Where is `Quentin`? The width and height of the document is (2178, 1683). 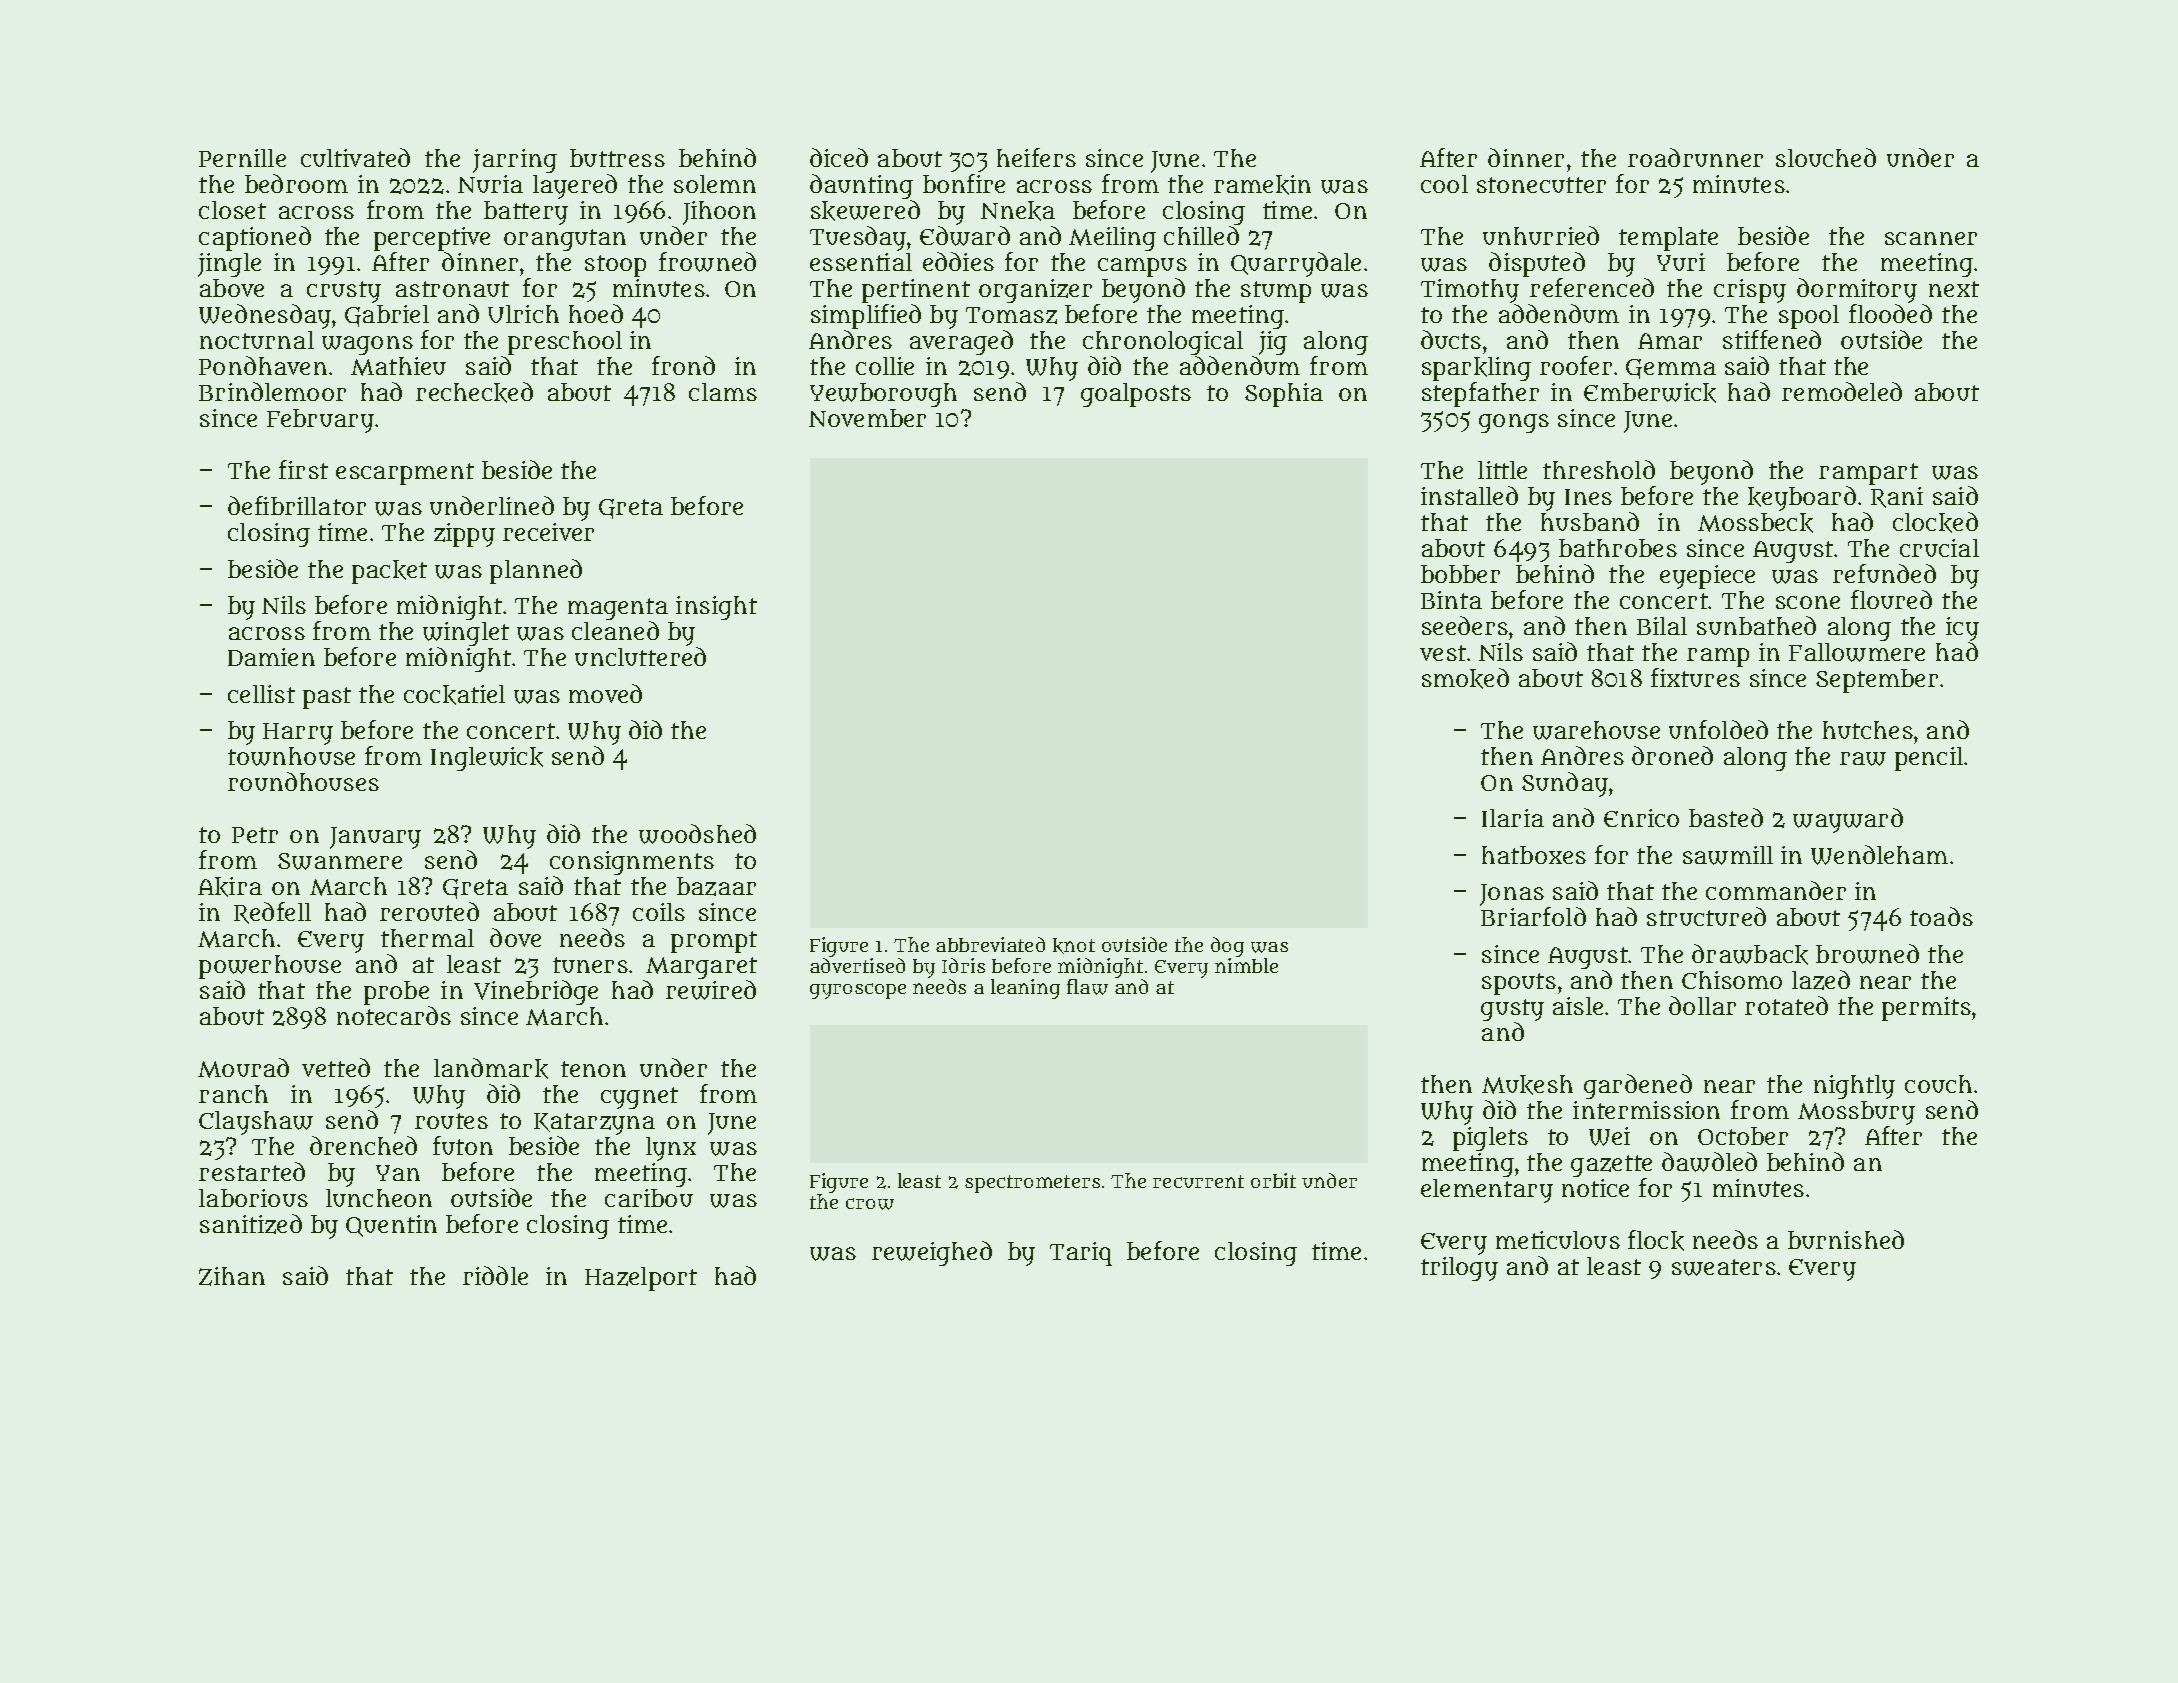
Quentin is located at coordinates (391, 1226).
